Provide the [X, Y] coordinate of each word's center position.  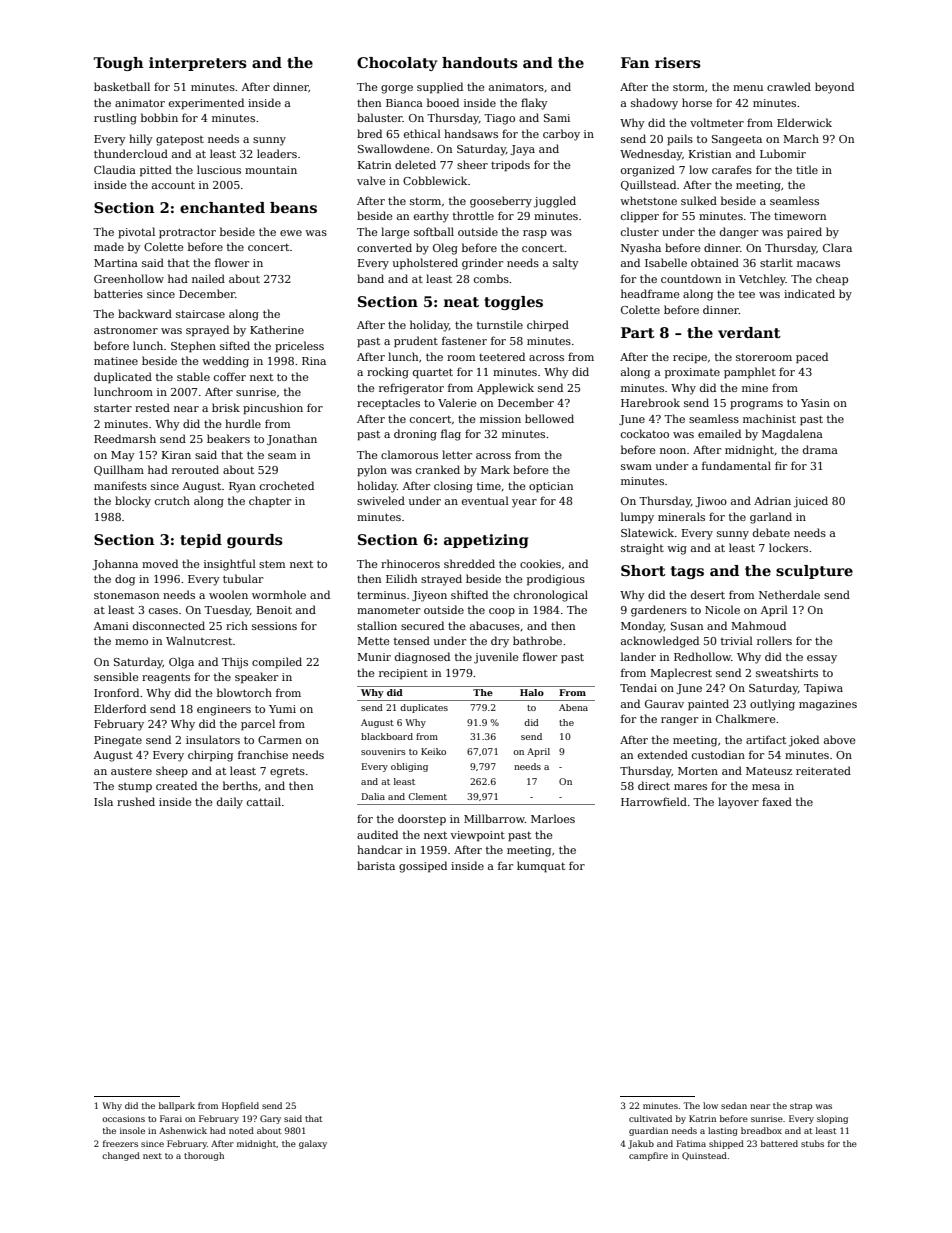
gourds [255, 541]
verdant [749, 332]
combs [491, 278]
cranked [438, 469]
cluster [640, 231]
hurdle [243, 423]
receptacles [388, 403]
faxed [777, 801]
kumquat [541, 867]
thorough [204, 1156]
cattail [264, 801]
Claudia [115, 169]
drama [820, 449]
